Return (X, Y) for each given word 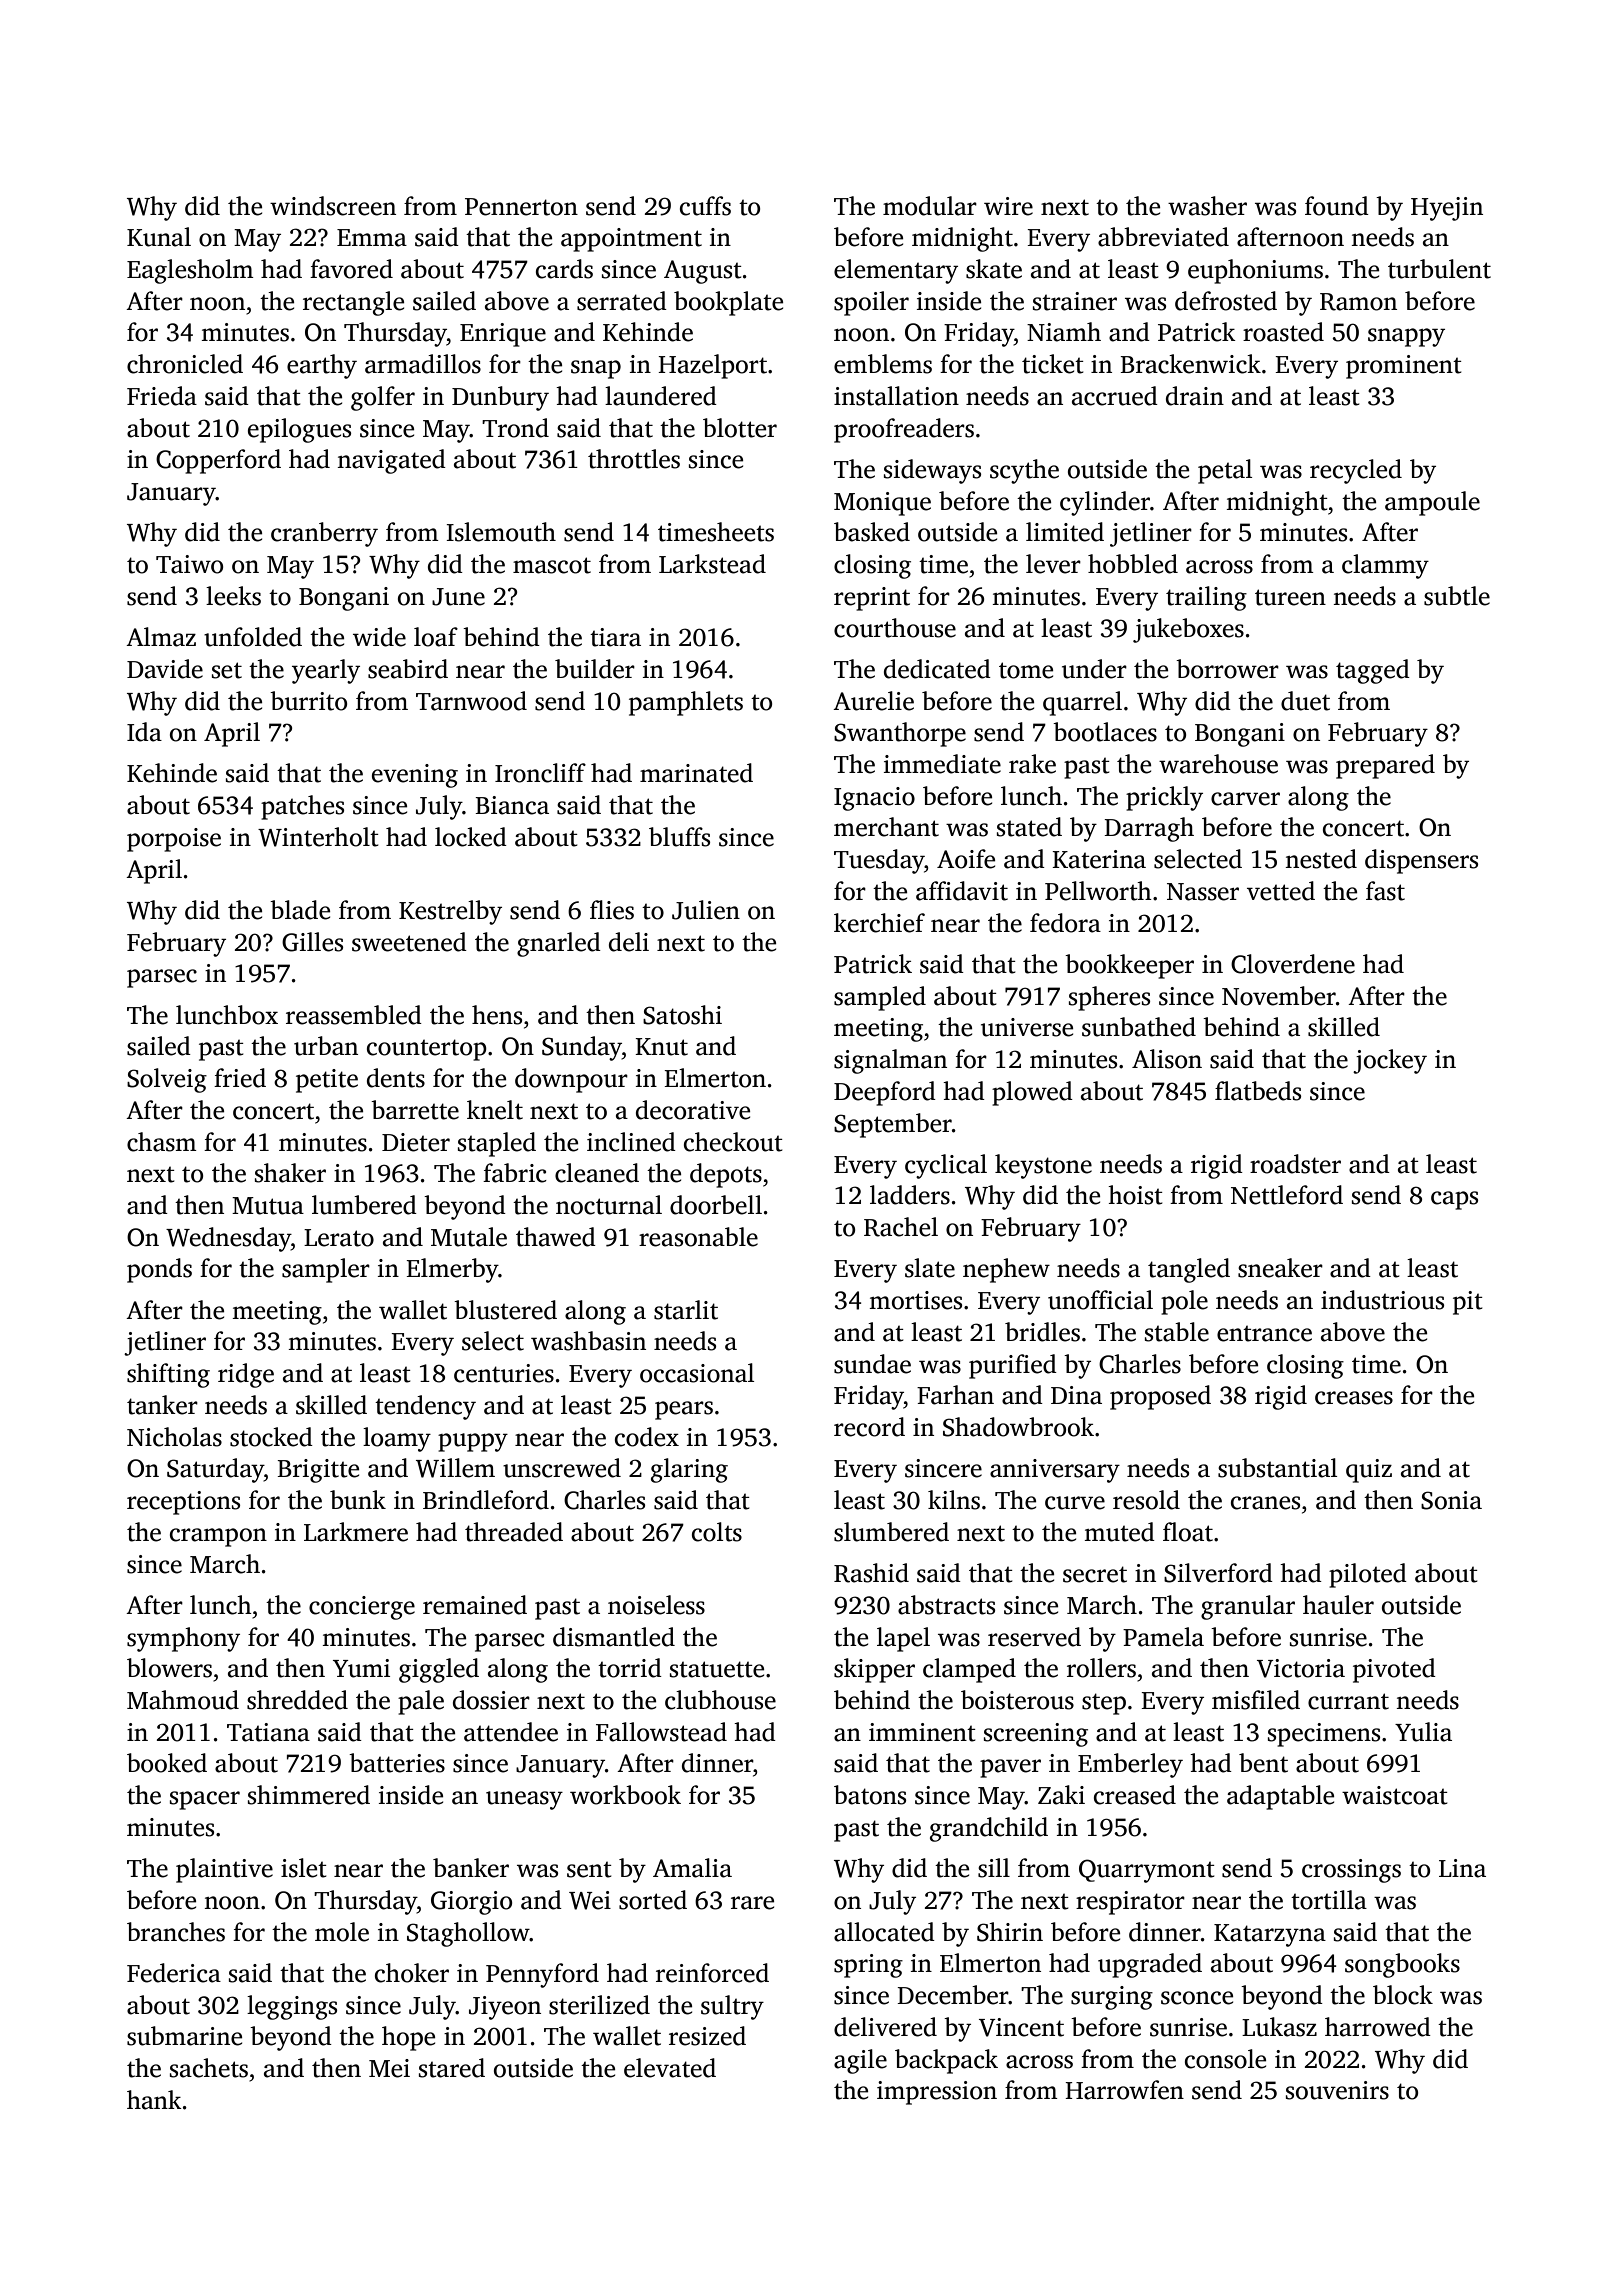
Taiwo (189, 564)
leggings (292, 2007)
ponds (159, 1270)
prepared (1385, 766)
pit (1468, 1303)
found (1337, 206)
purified (1013, 1366)
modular (930, 206)
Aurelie (873, 701)
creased (1135, 1795)
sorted (653, 1900)
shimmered (309, 1795)
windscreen (333, 206)
